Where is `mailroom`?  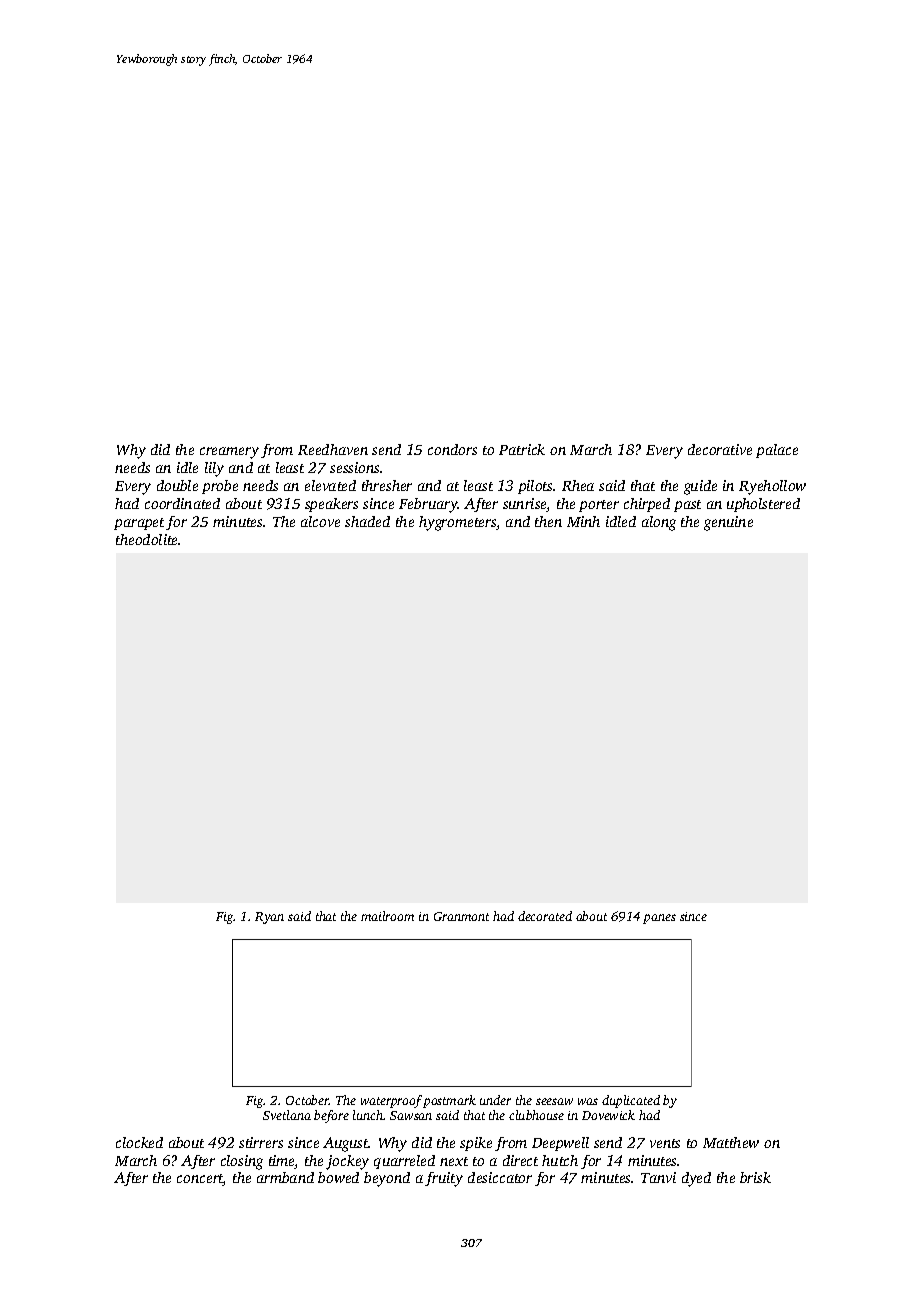 mailroom is located at coordinates (387, 916).
